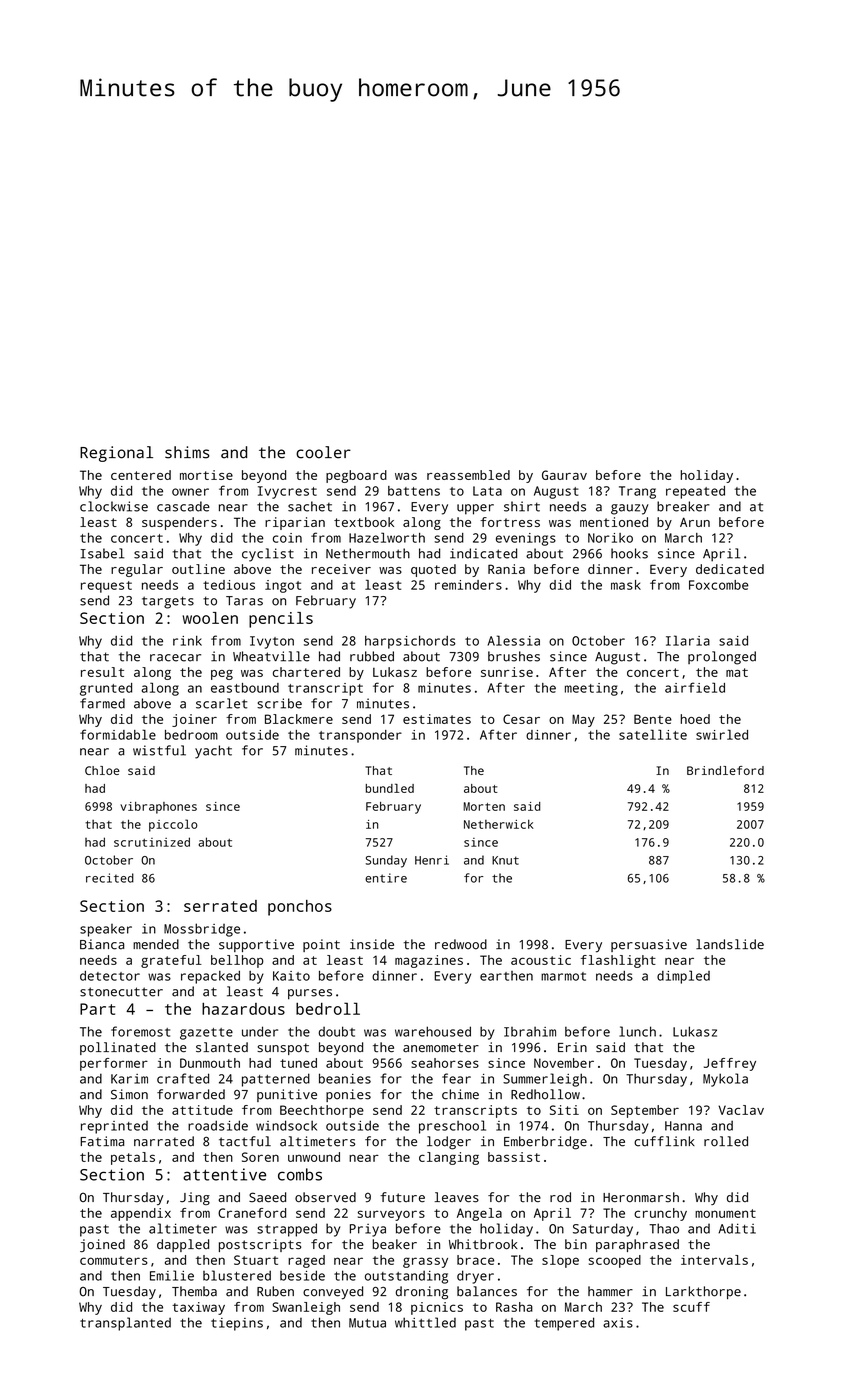  Describe the element at coordinates (125, 1324) in the screenshot. I see `transplanted` at that location.
